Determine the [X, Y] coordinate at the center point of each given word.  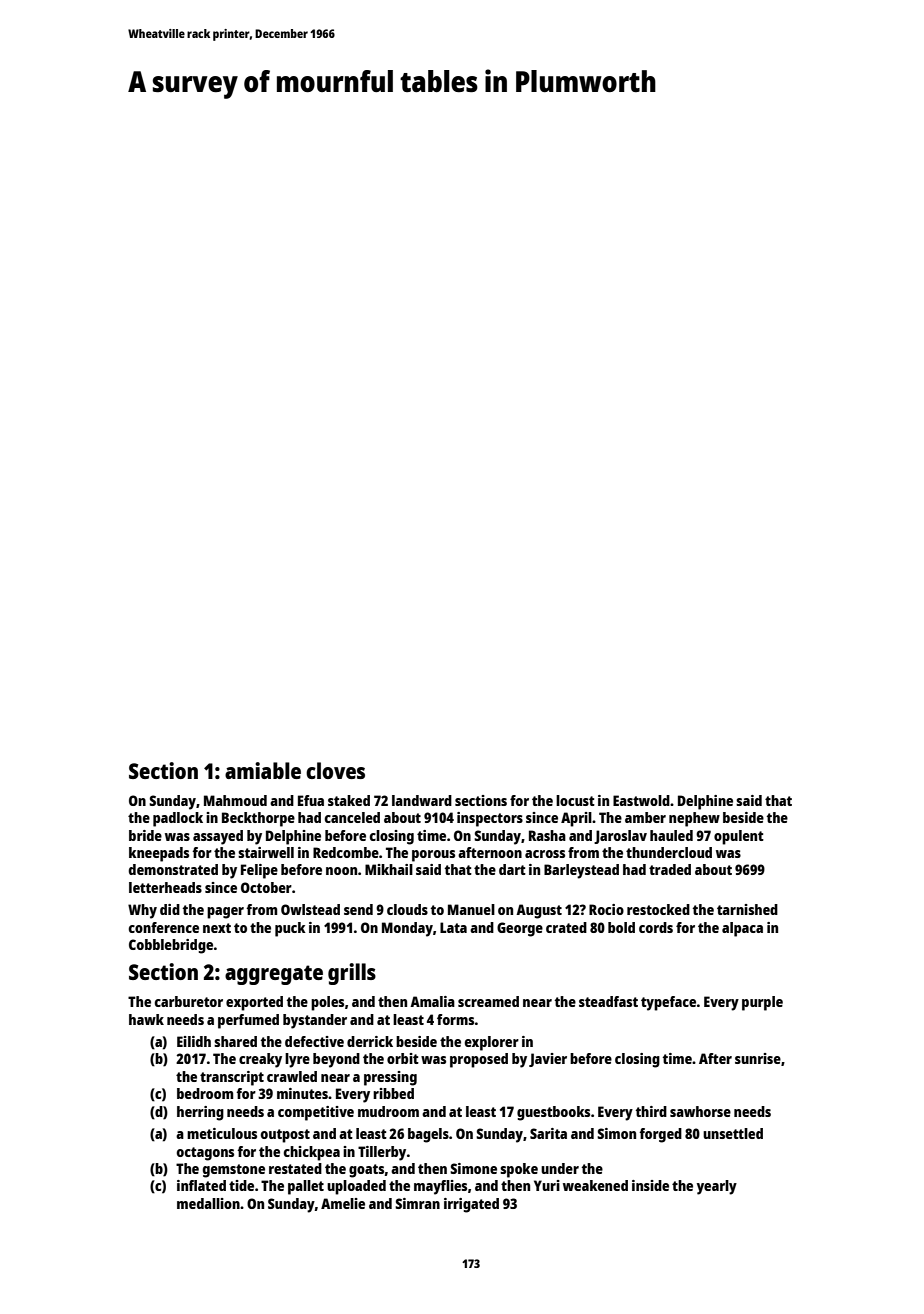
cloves [335, 770]
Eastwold [641, 800]
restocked [658, 909]
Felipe [259, 871]
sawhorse [700, 1111]
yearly [717, 1187]
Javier [548, 1060]
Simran [417, 1203]
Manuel [471, 909]
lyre [297, 1060]
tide [241, 1185]
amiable [263, 770]
